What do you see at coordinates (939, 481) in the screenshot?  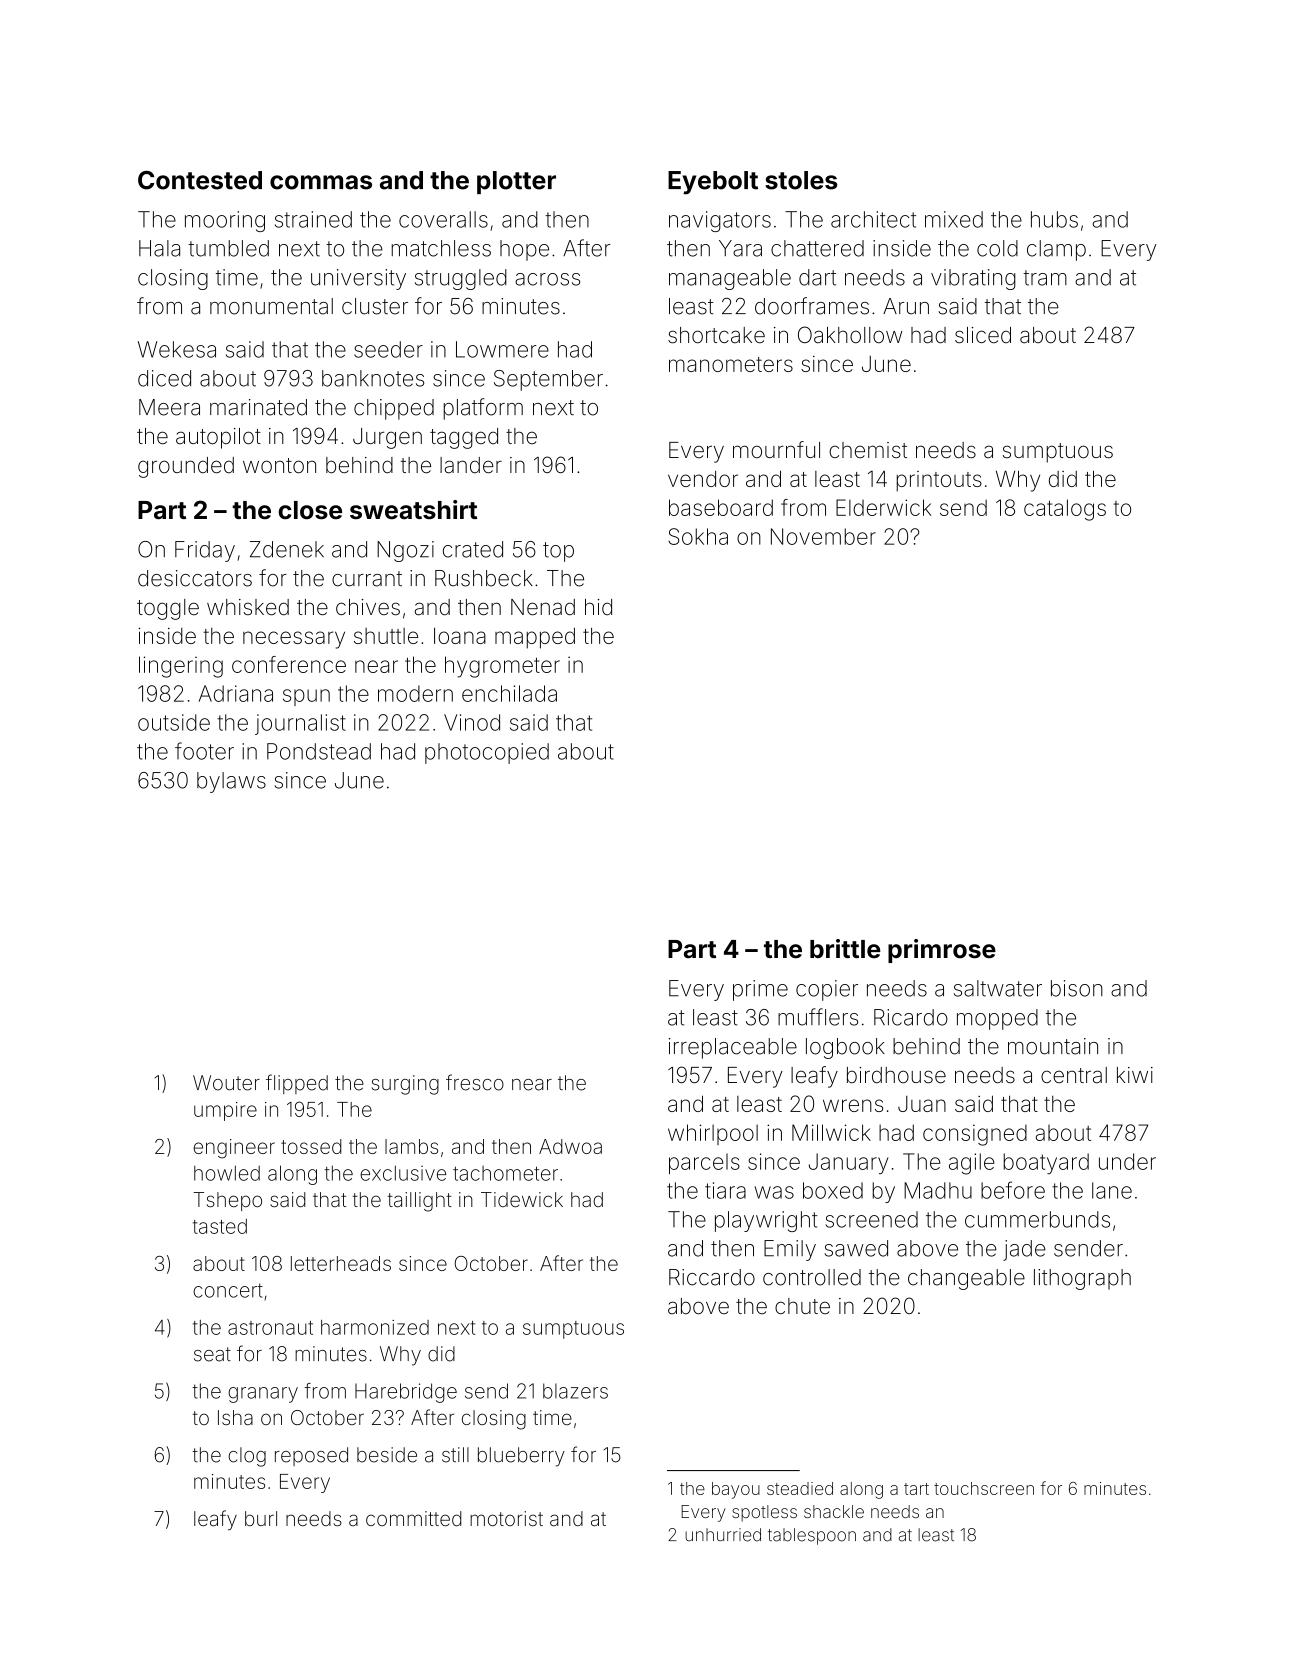 I see `printouts` at bounding box center [939, 481].
